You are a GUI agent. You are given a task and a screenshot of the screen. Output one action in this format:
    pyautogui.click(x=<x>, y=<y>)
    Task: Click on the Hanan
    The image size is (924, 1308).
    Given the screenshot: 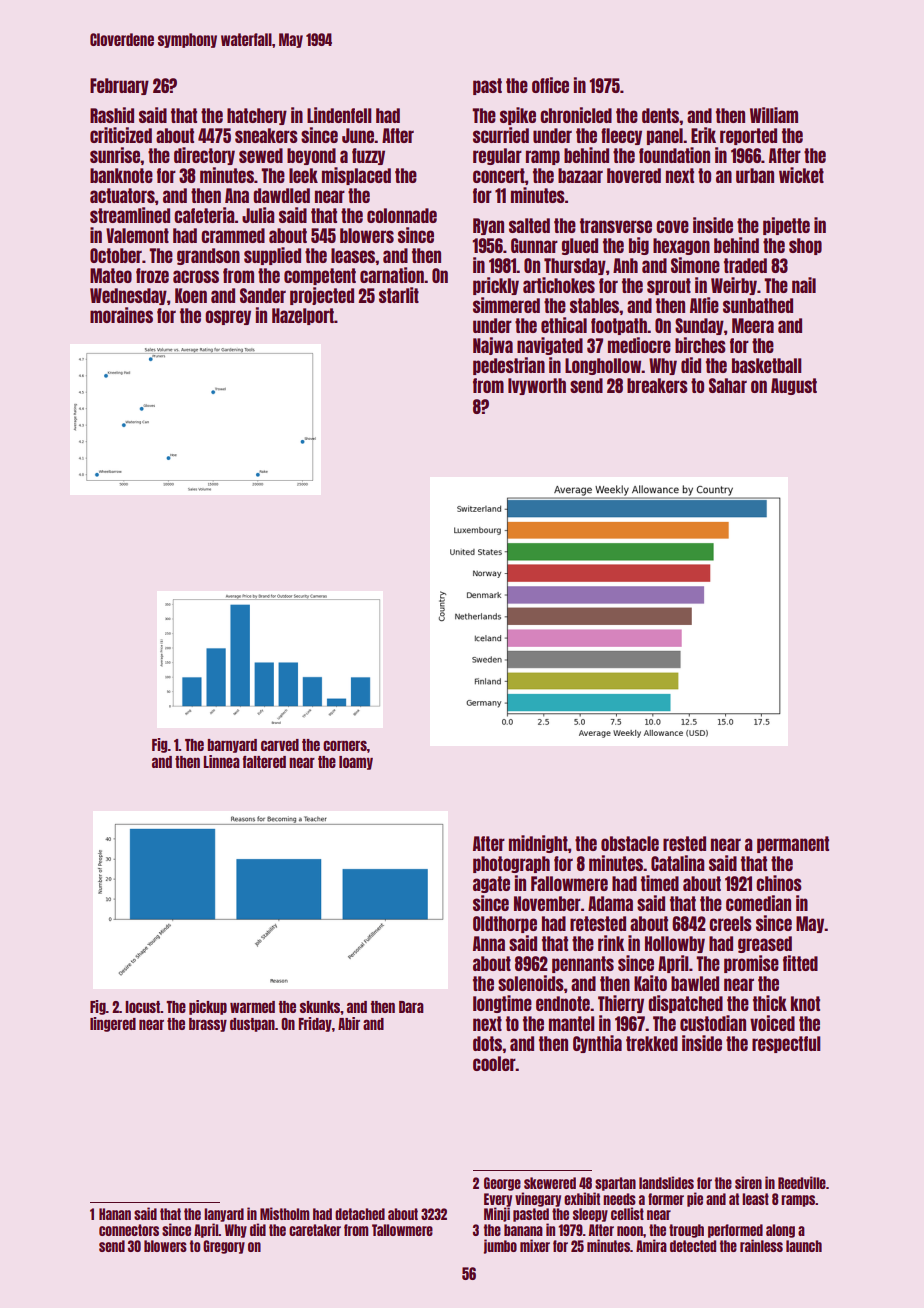 What is the action you would take?
    pyautogui.click(x=115, y=1214)
